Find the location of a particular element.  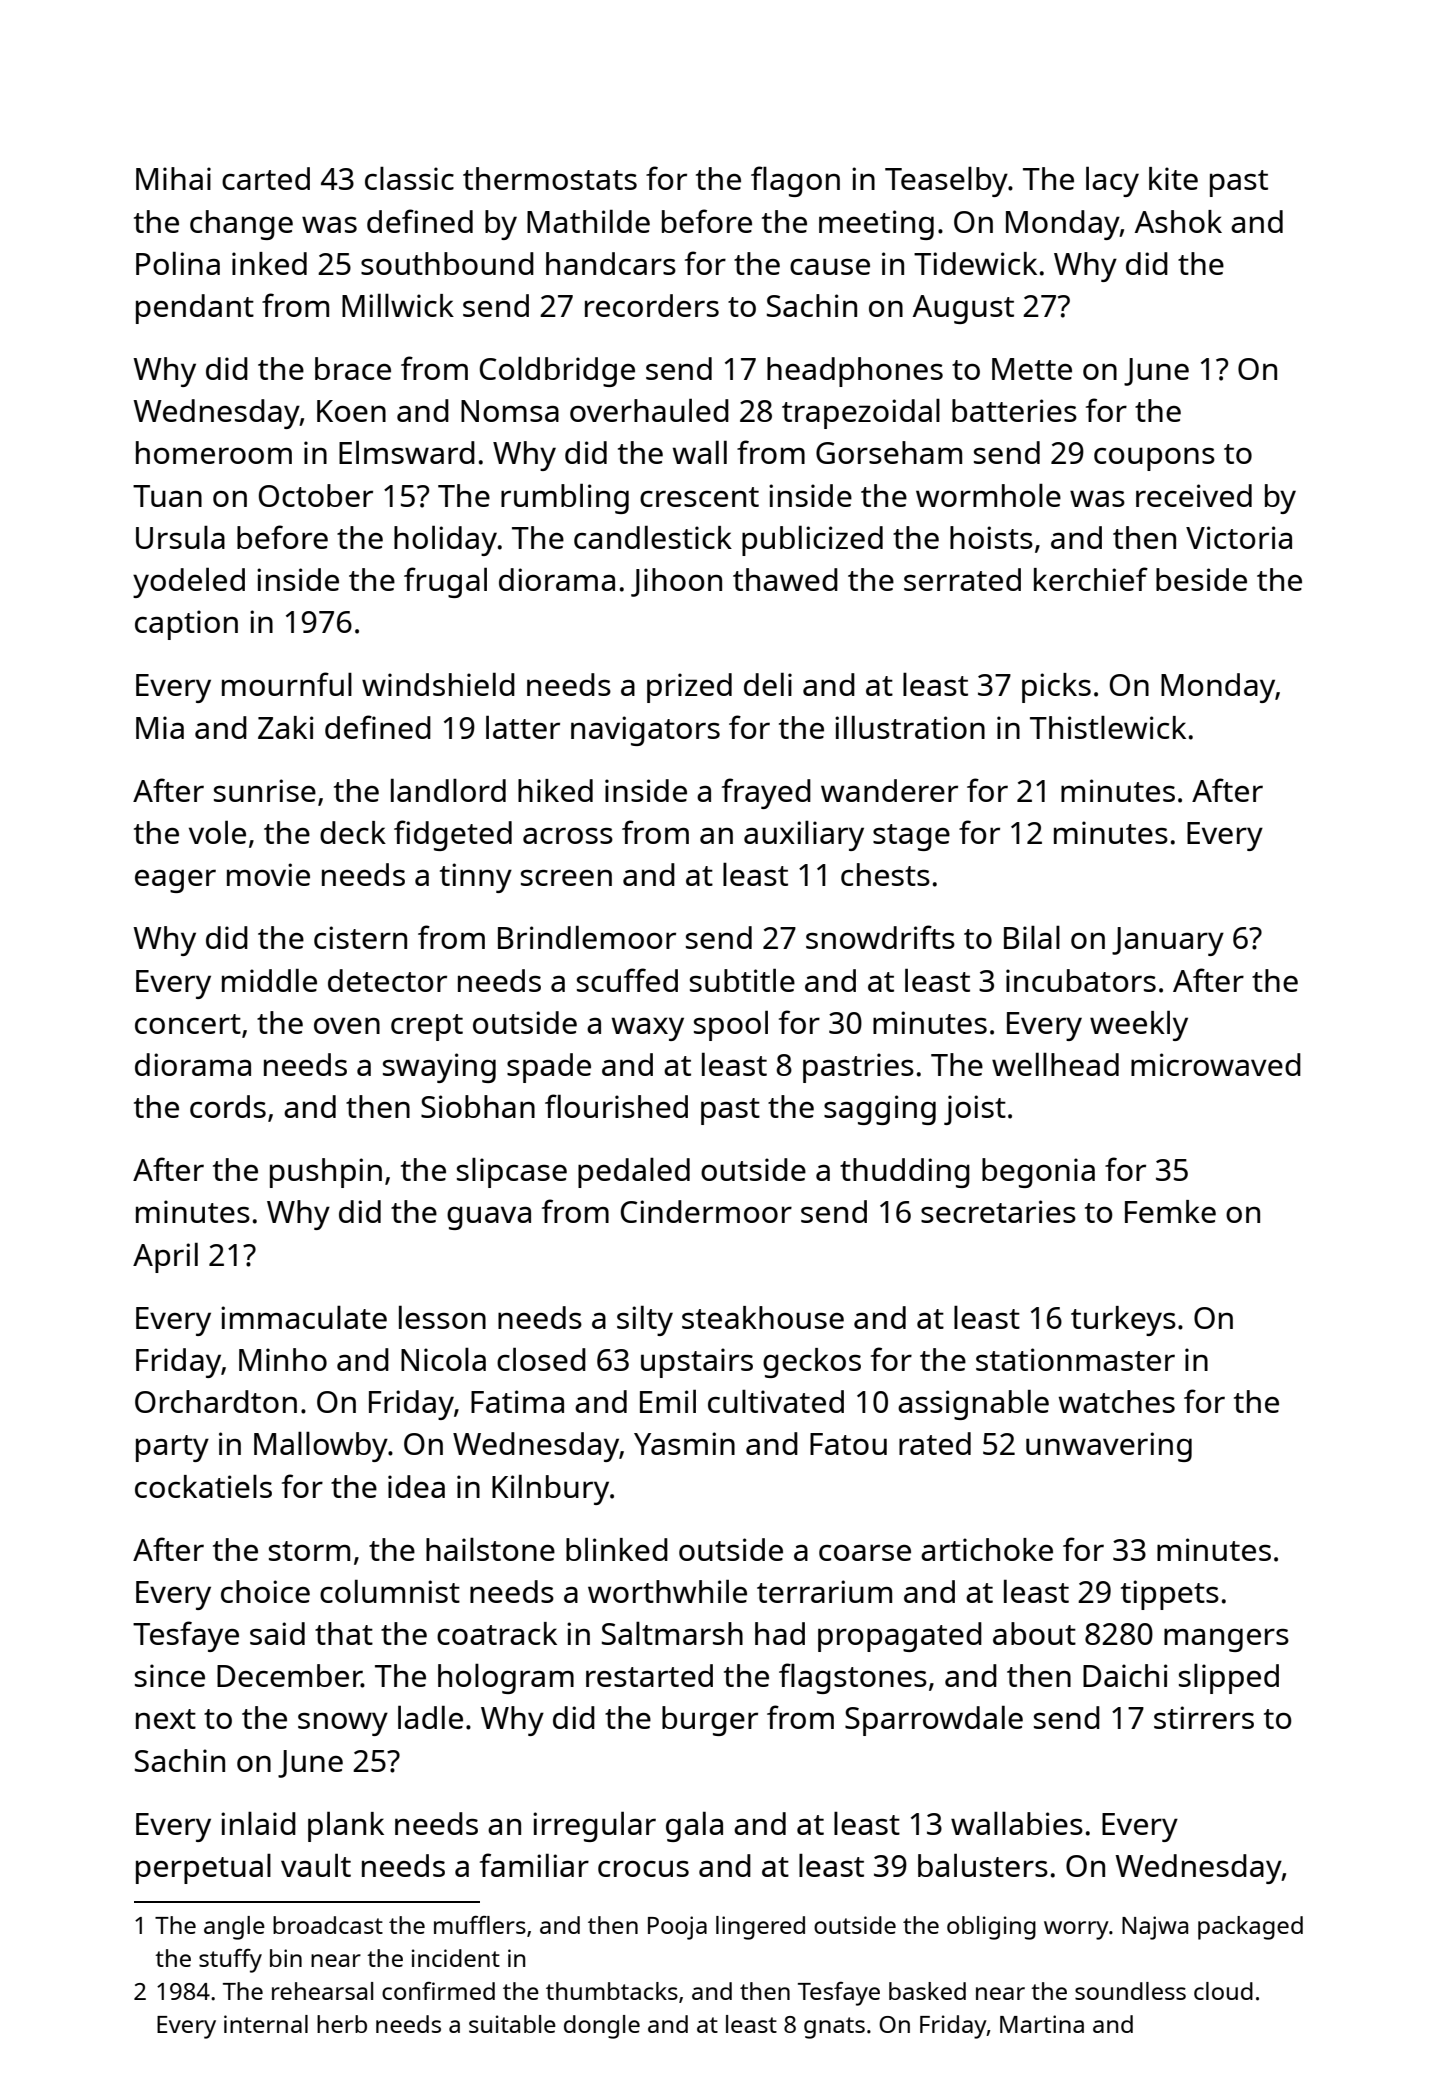

bin is located at coordinates (286, 1958).
